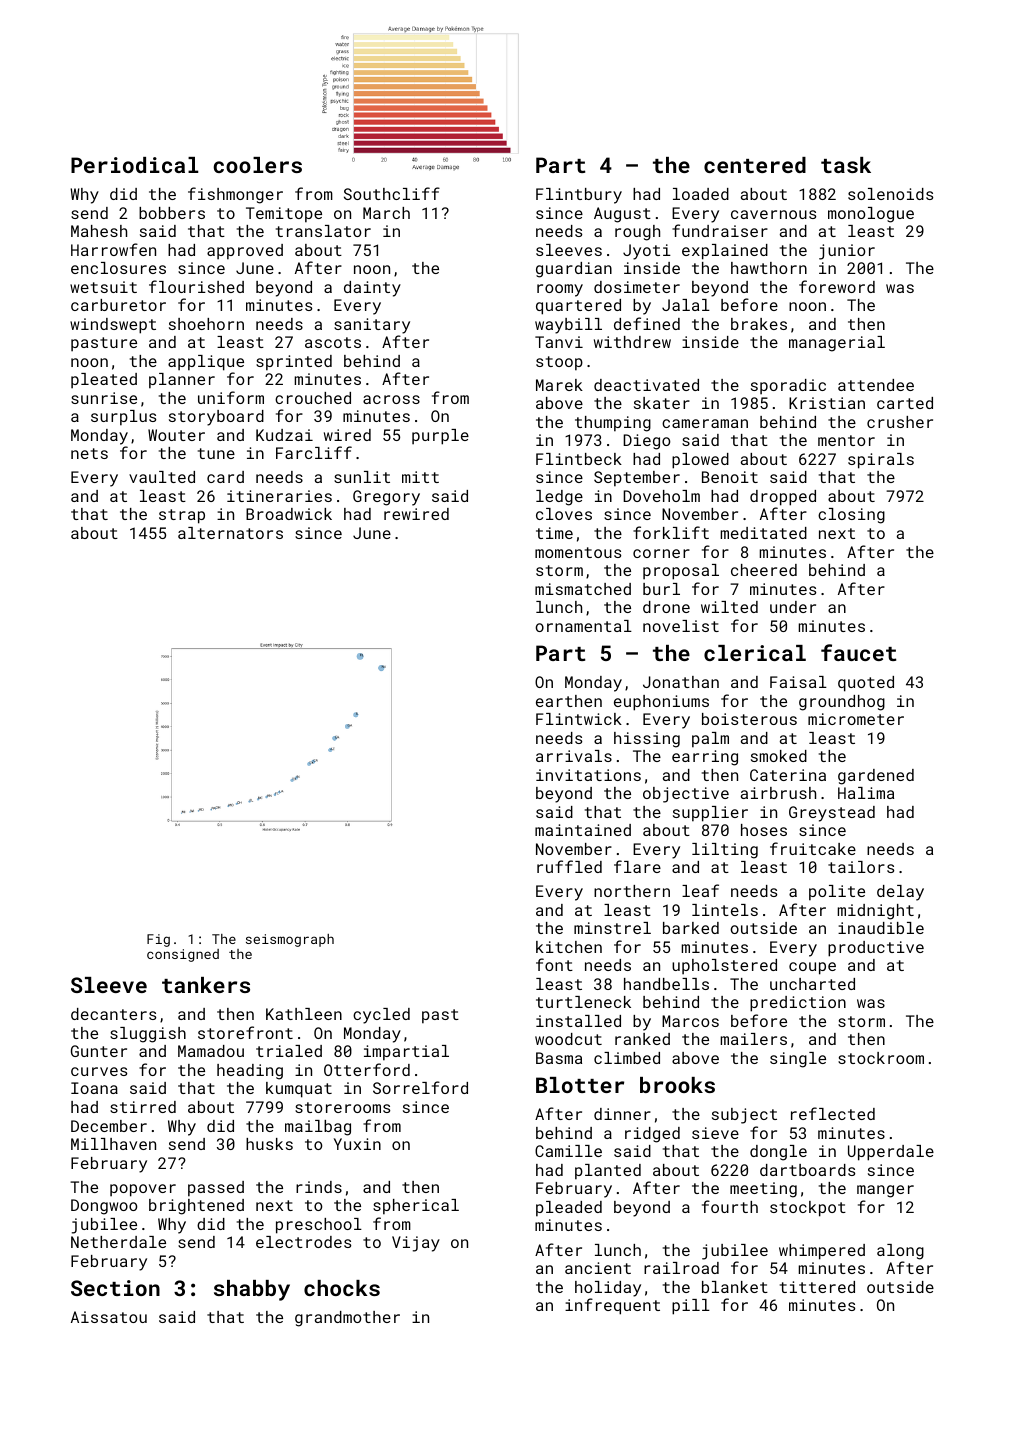 The image size is (1013, 1439). What do you see at coordinates (392, 193) in the document?
I see `Southcliff` at bounding box center [392, 193].
